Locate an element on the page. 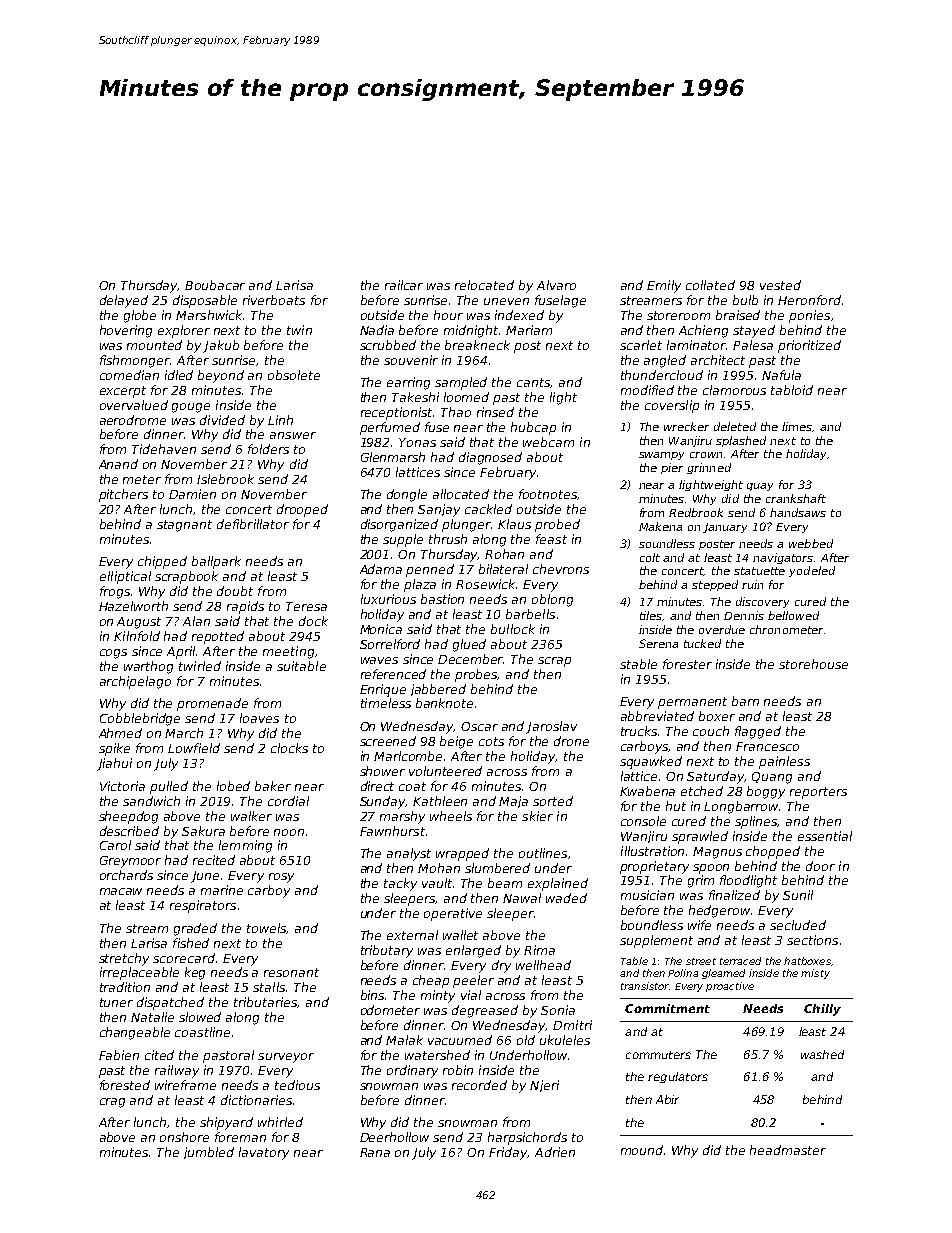 The image size is (952, 1233). elliptical is located at coordinates (125, 577).
